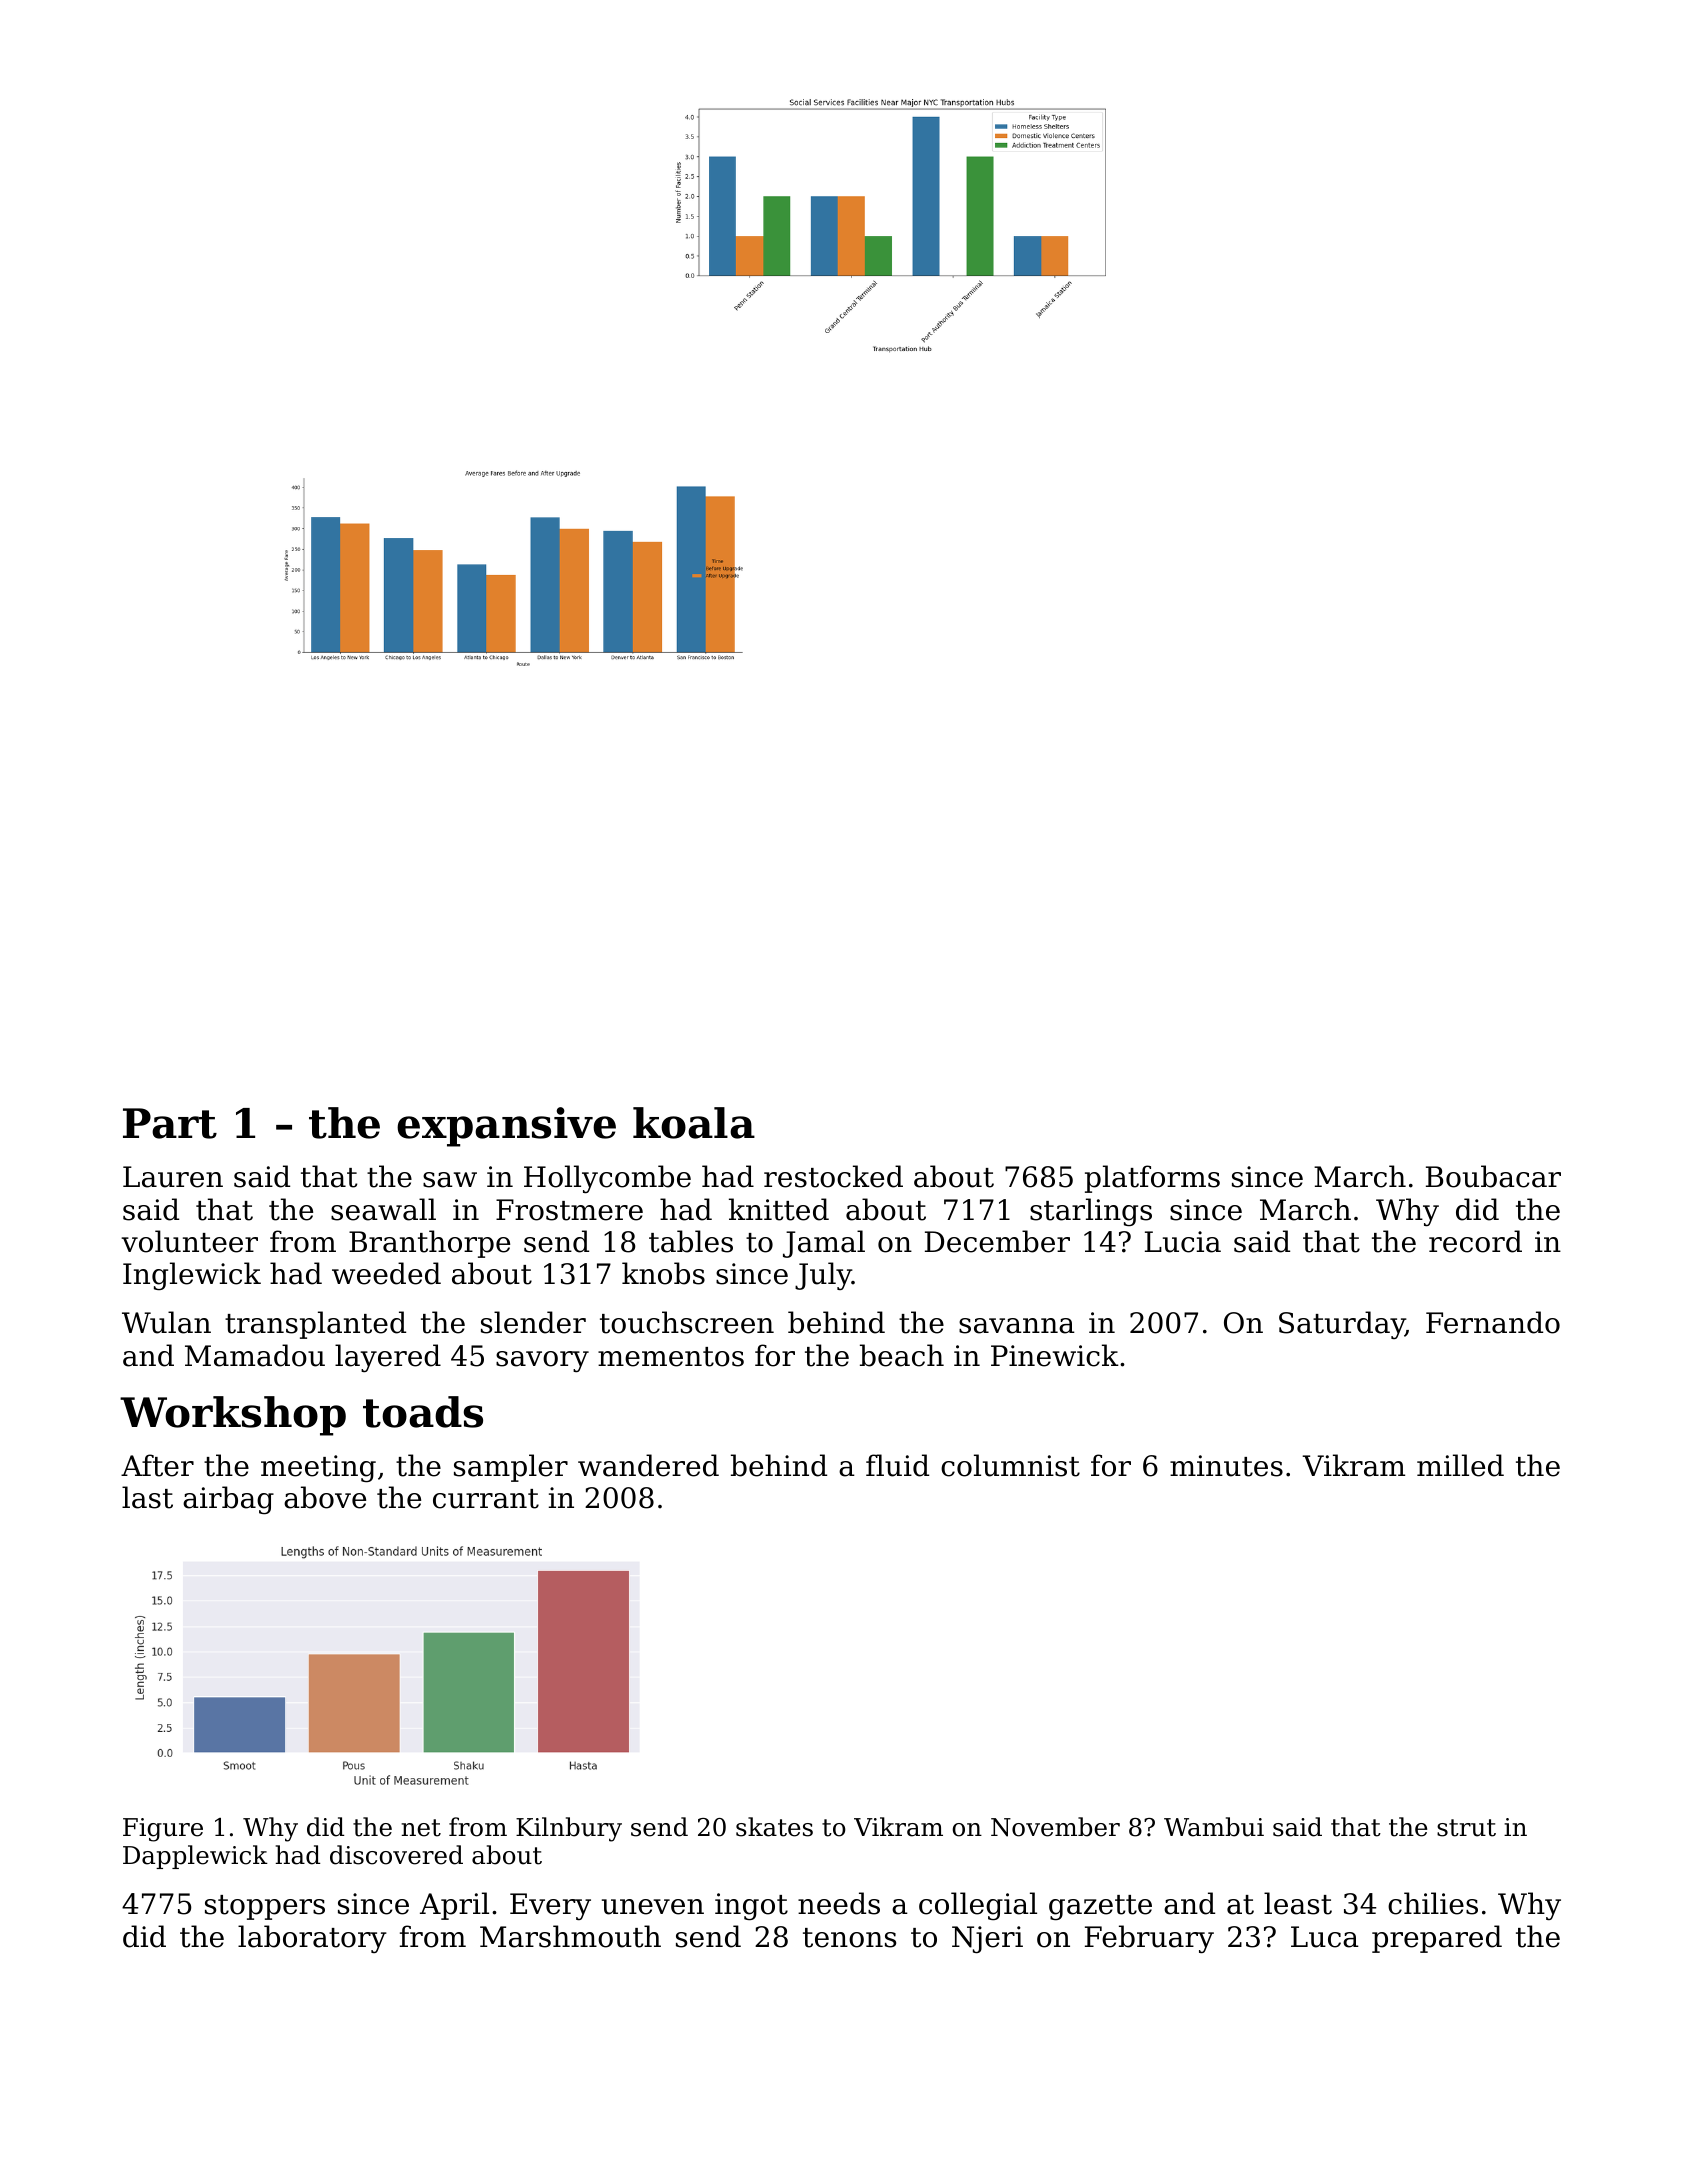 This screenshot has height=2178, width=1683. Describe the element at coordinates (671, 1357) in the screenshot. I see `mementos` at that location.
